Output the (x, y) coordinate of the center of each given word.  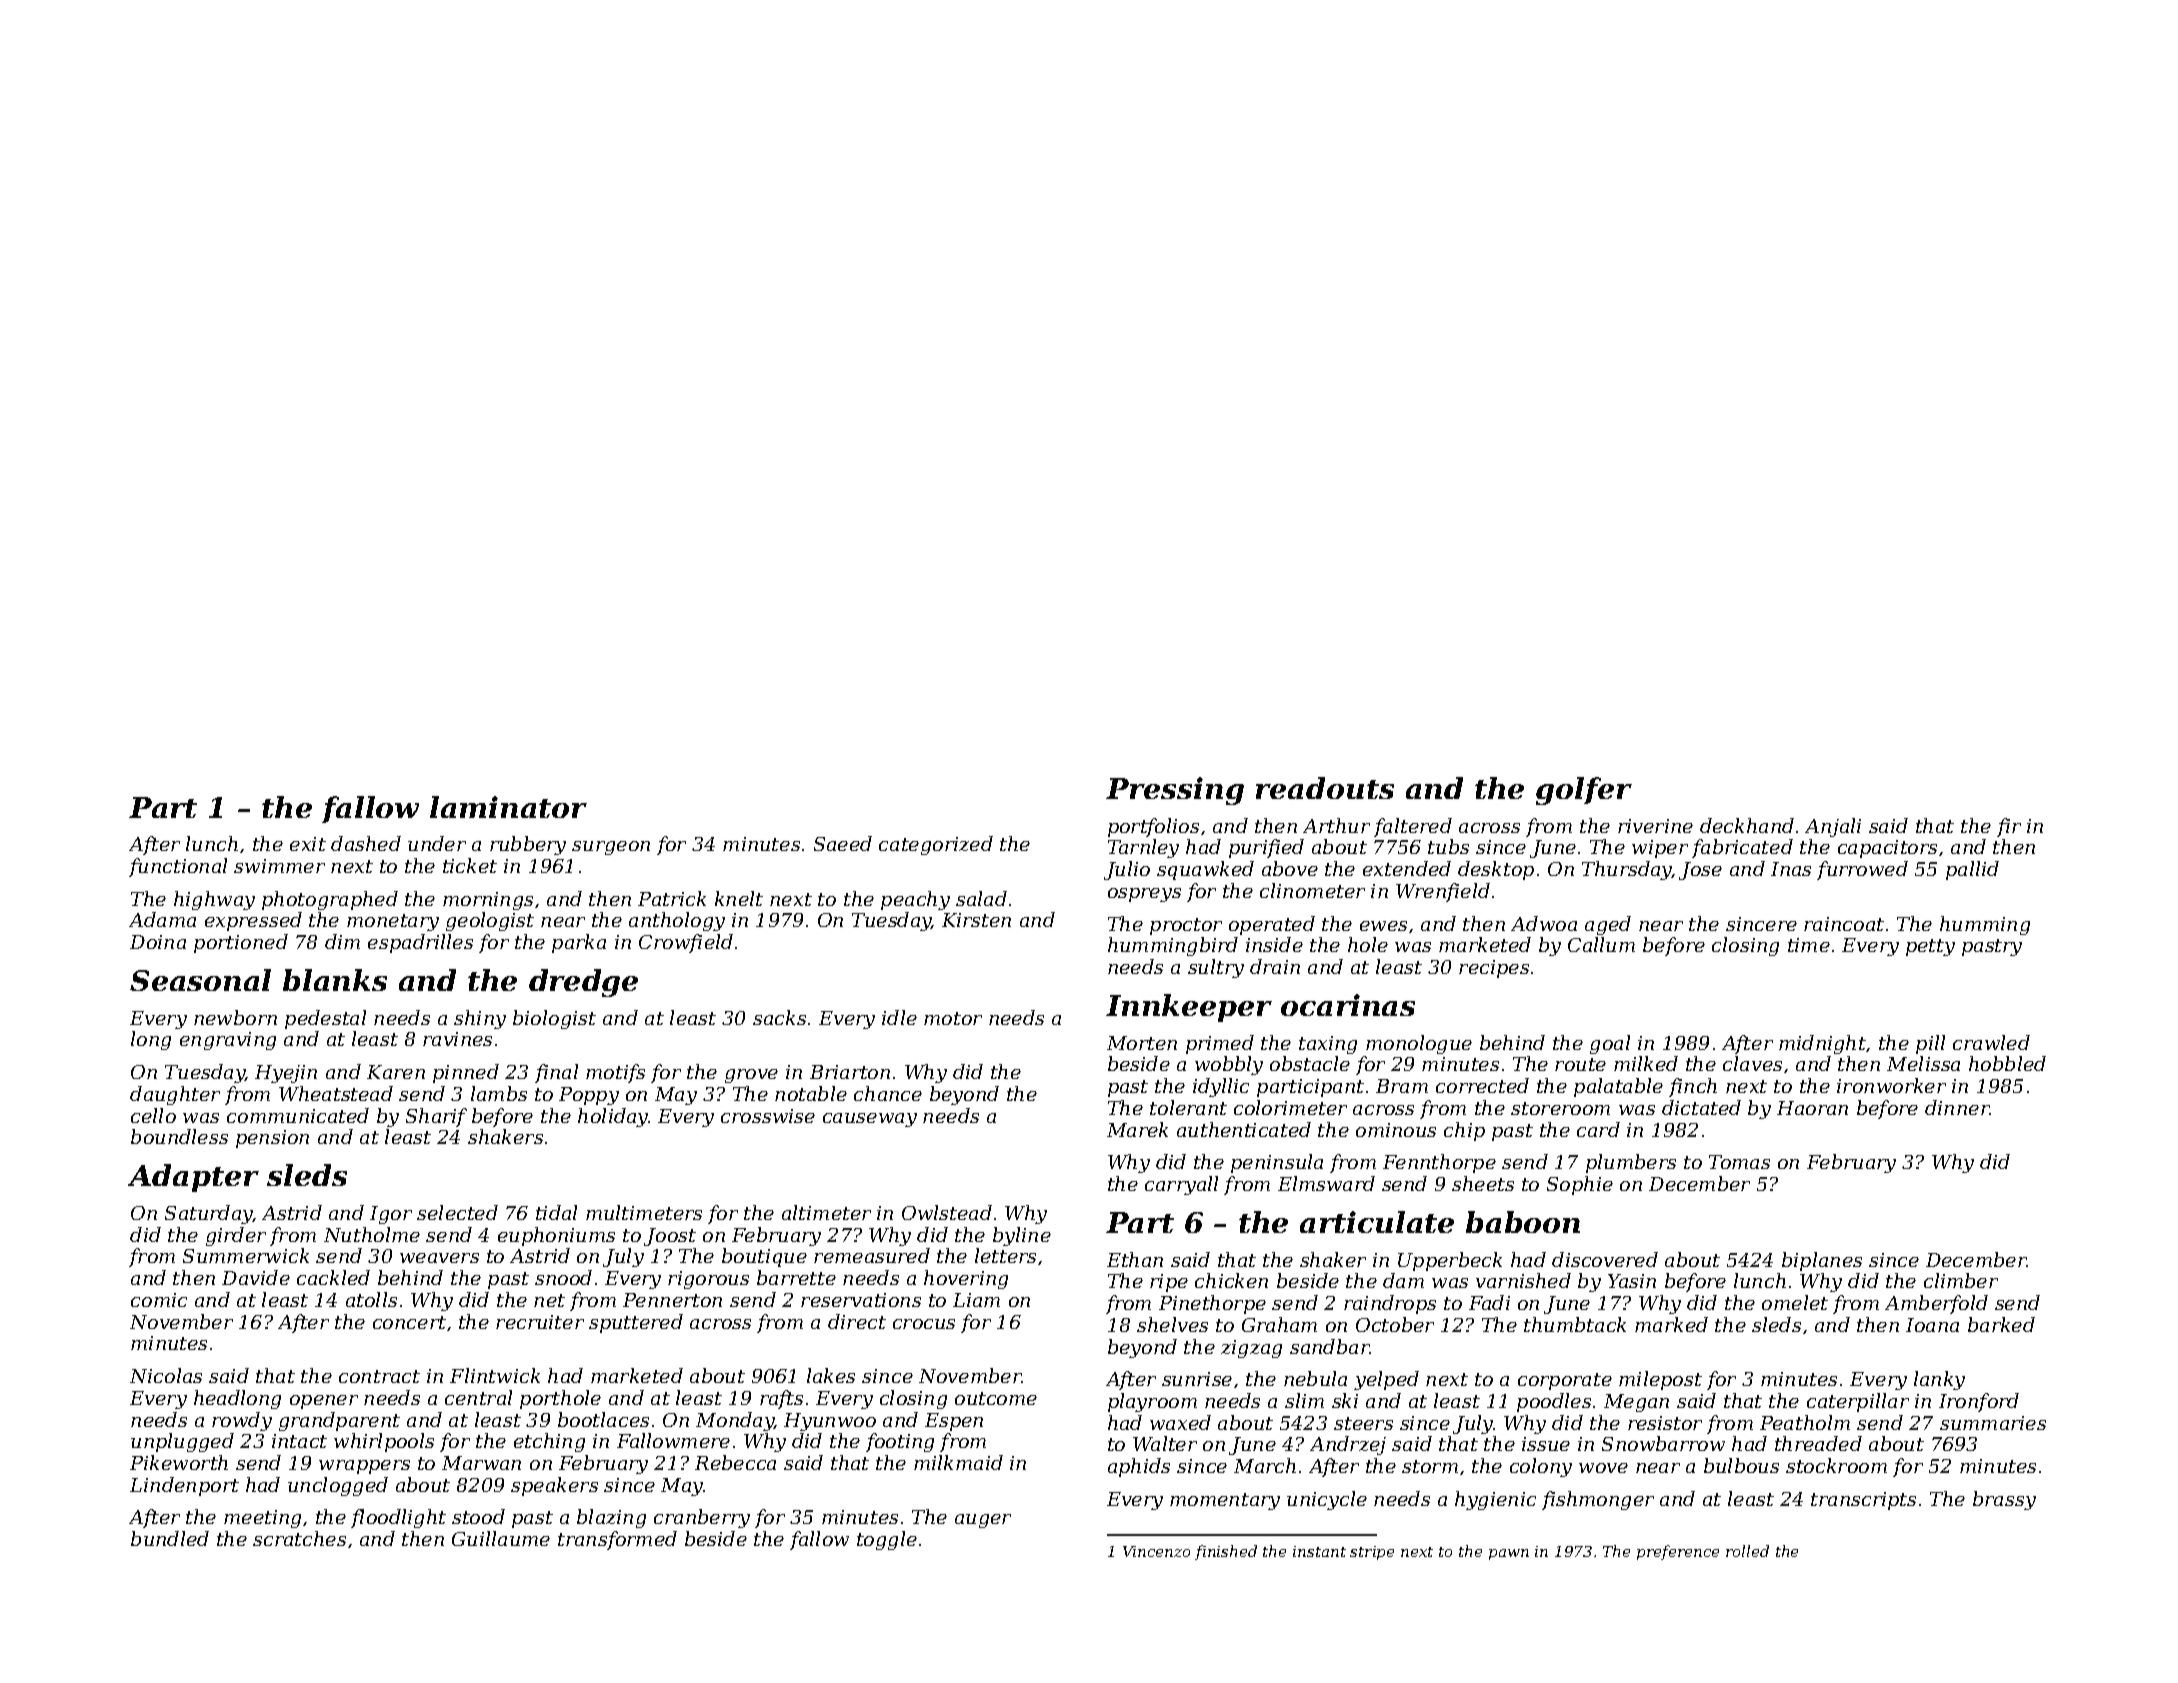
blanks (335, 980)
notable (811, 1093)
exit (308, 844)
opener (324, 1402)
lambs (499, 1093)
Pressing (1175, 791)
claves (1752, 1063)
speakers (554, 1486)
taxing (1328, 1045)
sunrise (1197, 1379)
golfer (1584, 791)
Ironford (1979, 1402)
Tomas (1739, 1162)
